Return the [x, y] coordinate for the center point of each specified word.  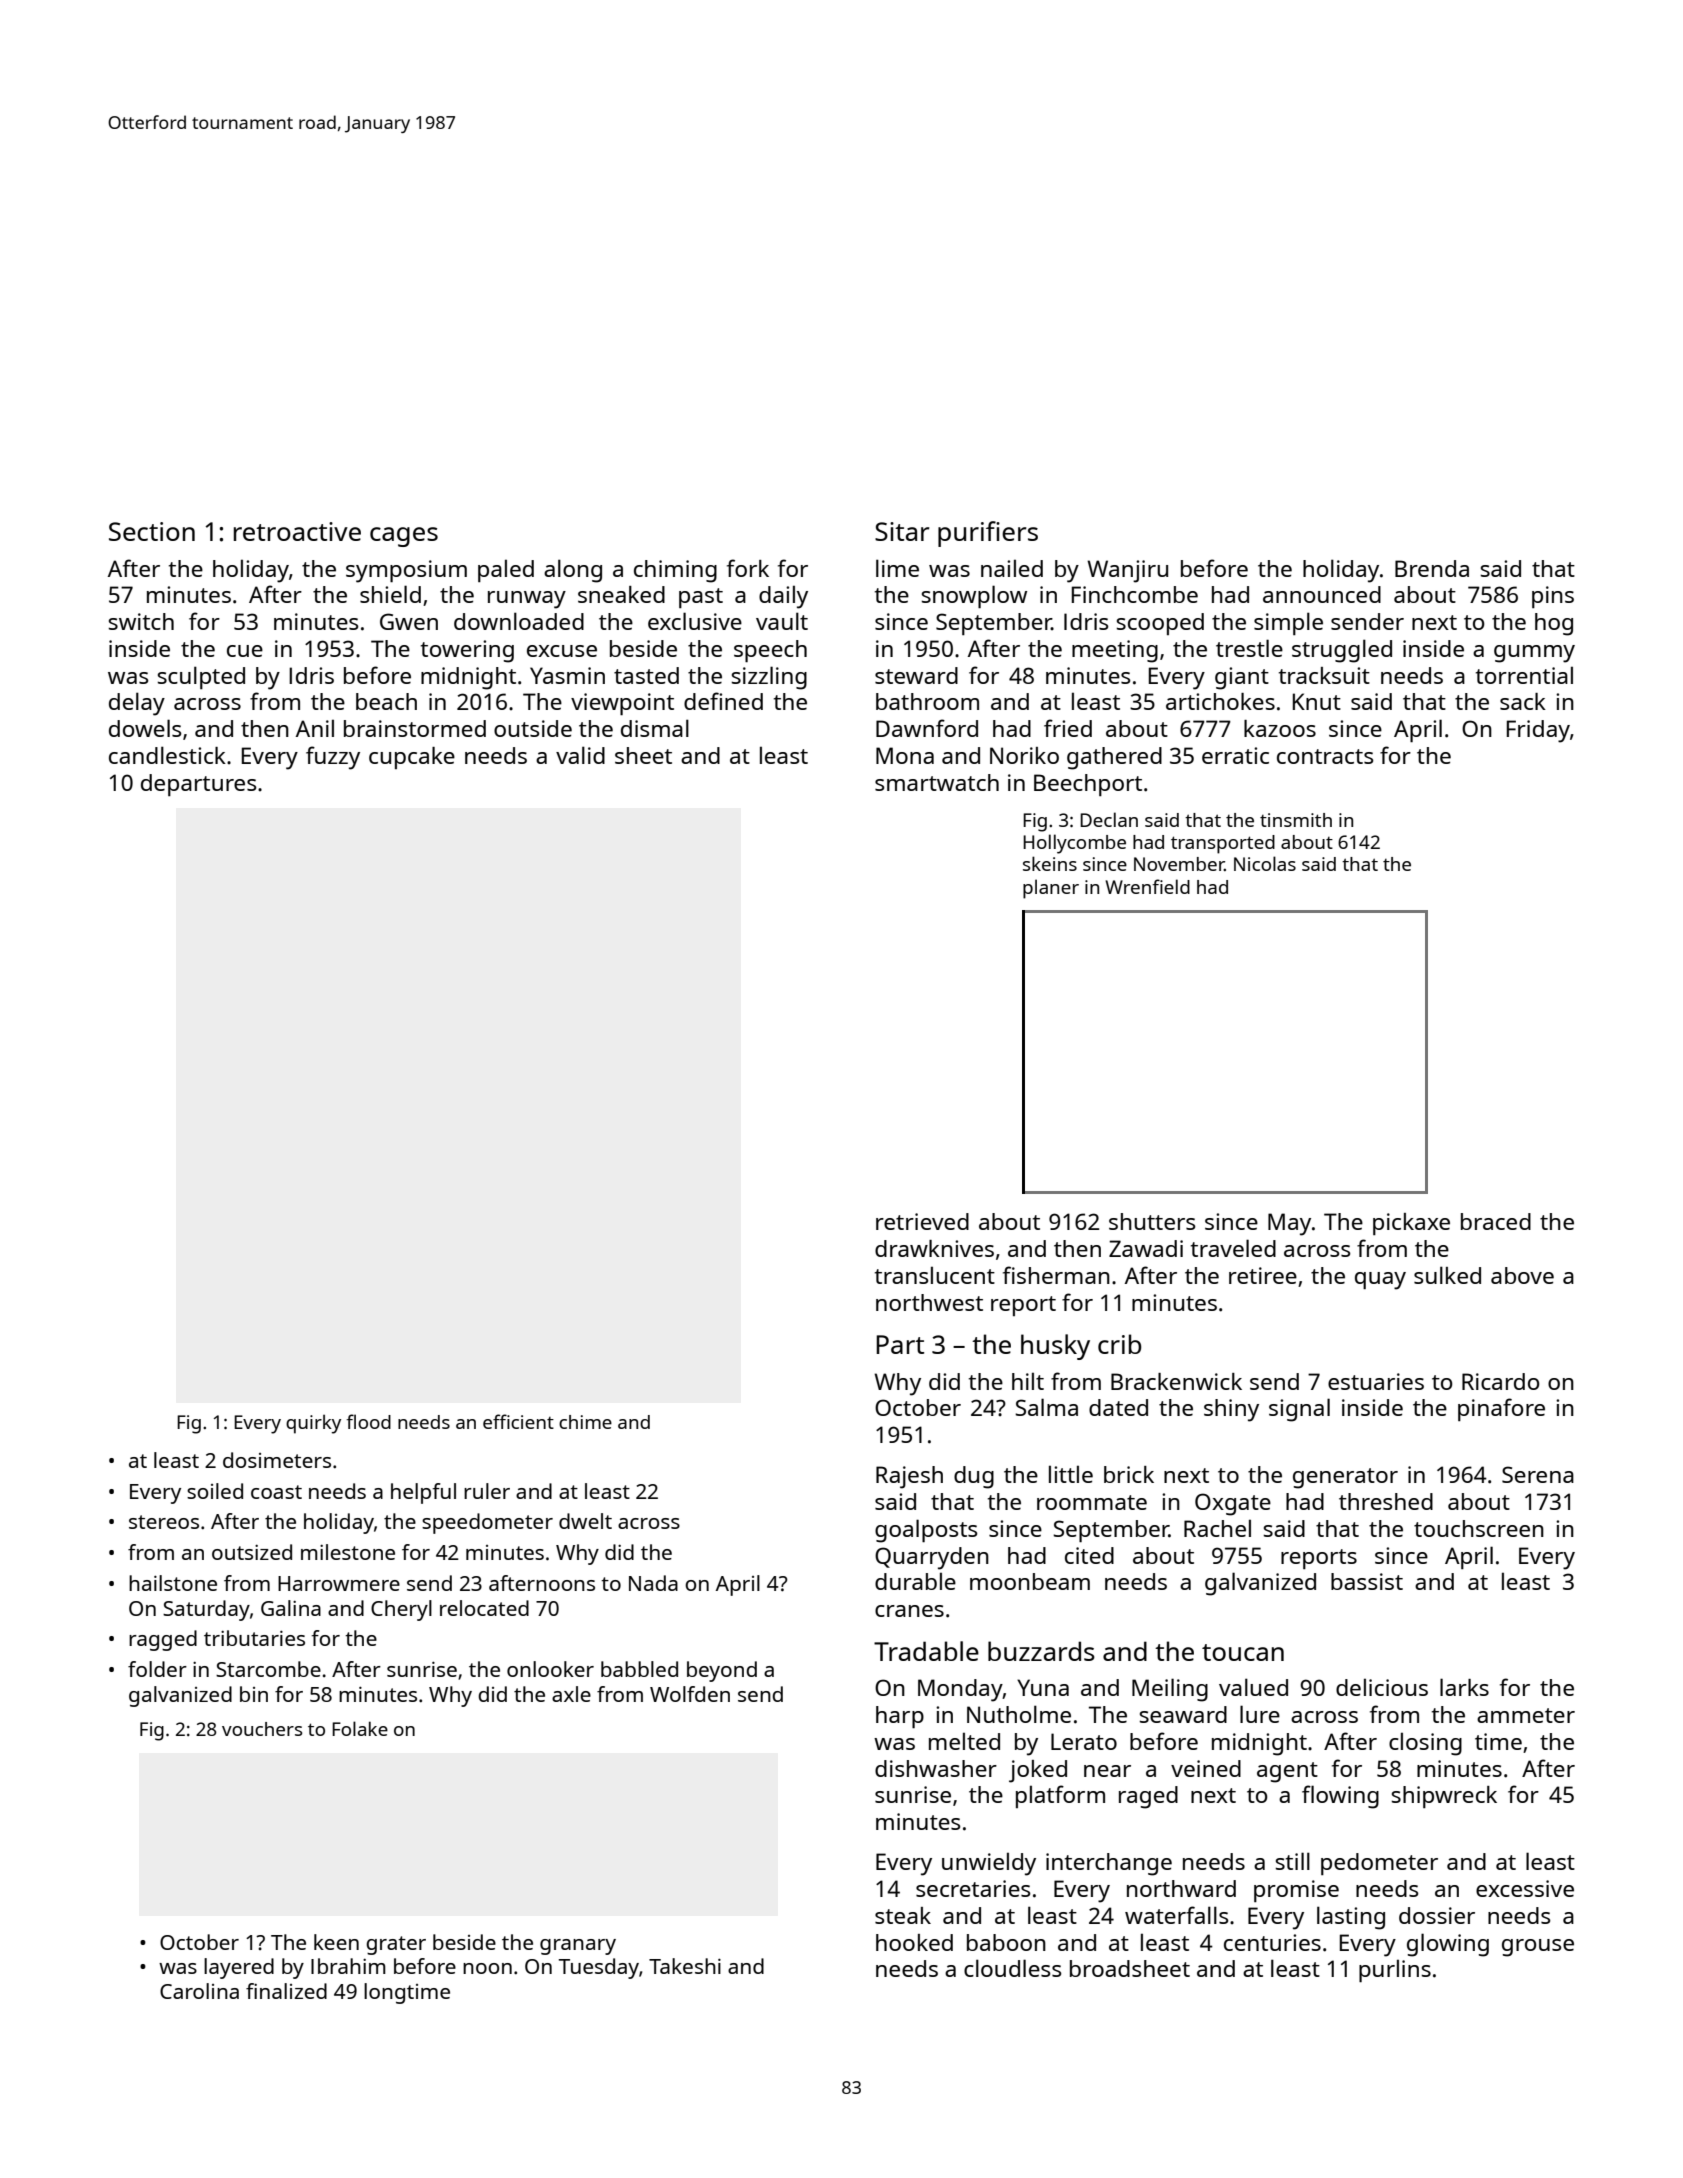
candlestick [167, 755]
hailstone [173, 1583]
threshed [1386, 1501]
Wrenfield [1147, 886]
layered [239, 1968]
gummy [1534, 654]
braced [1496, 1221]
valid [580, 755]
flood [368, 1421]
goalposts [926, 1531]
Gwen [409, 621]
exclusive [695, 621]
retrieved [922, 1221]
